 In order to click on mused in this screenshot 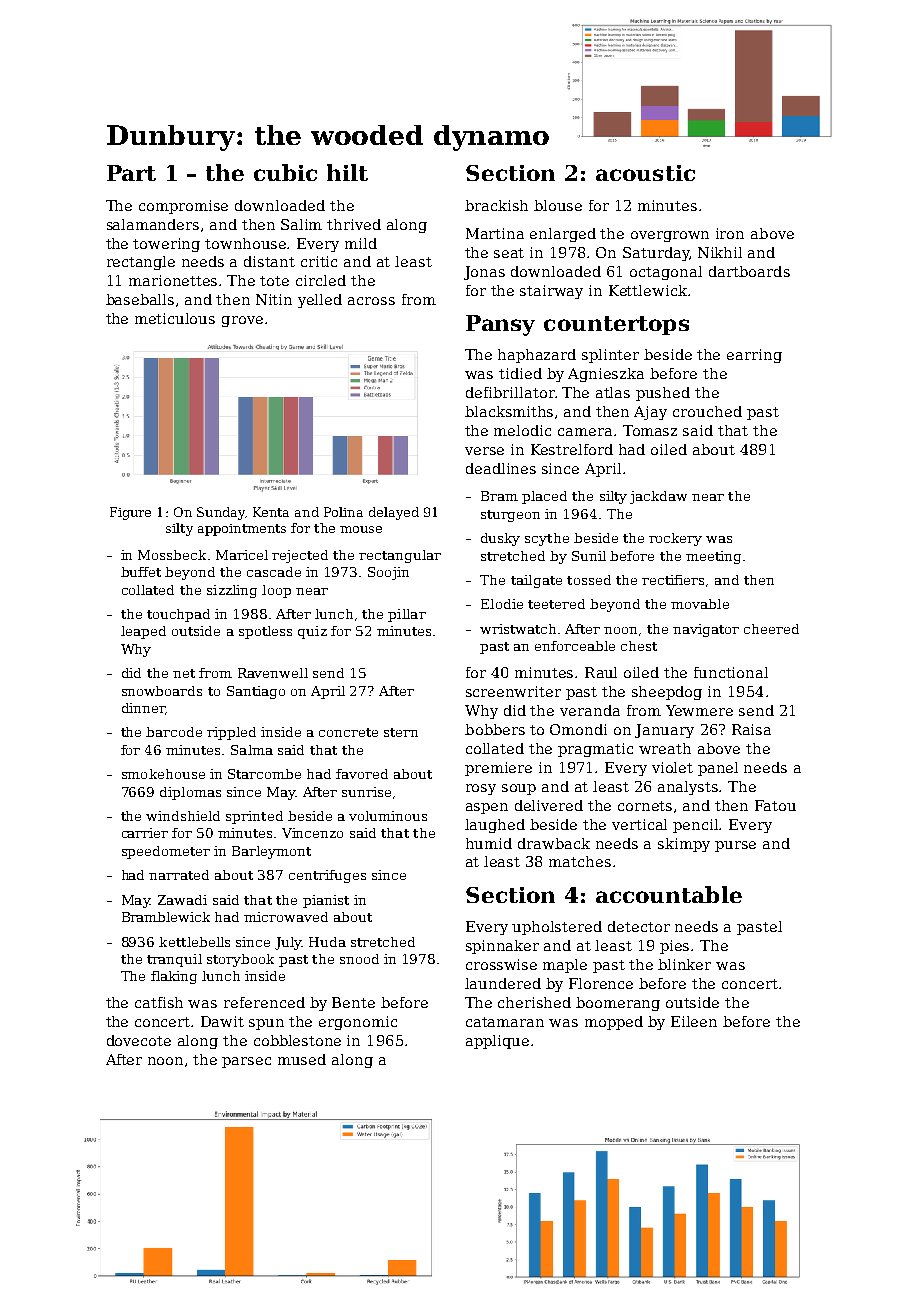, I will do `click(302, 1059)`.
